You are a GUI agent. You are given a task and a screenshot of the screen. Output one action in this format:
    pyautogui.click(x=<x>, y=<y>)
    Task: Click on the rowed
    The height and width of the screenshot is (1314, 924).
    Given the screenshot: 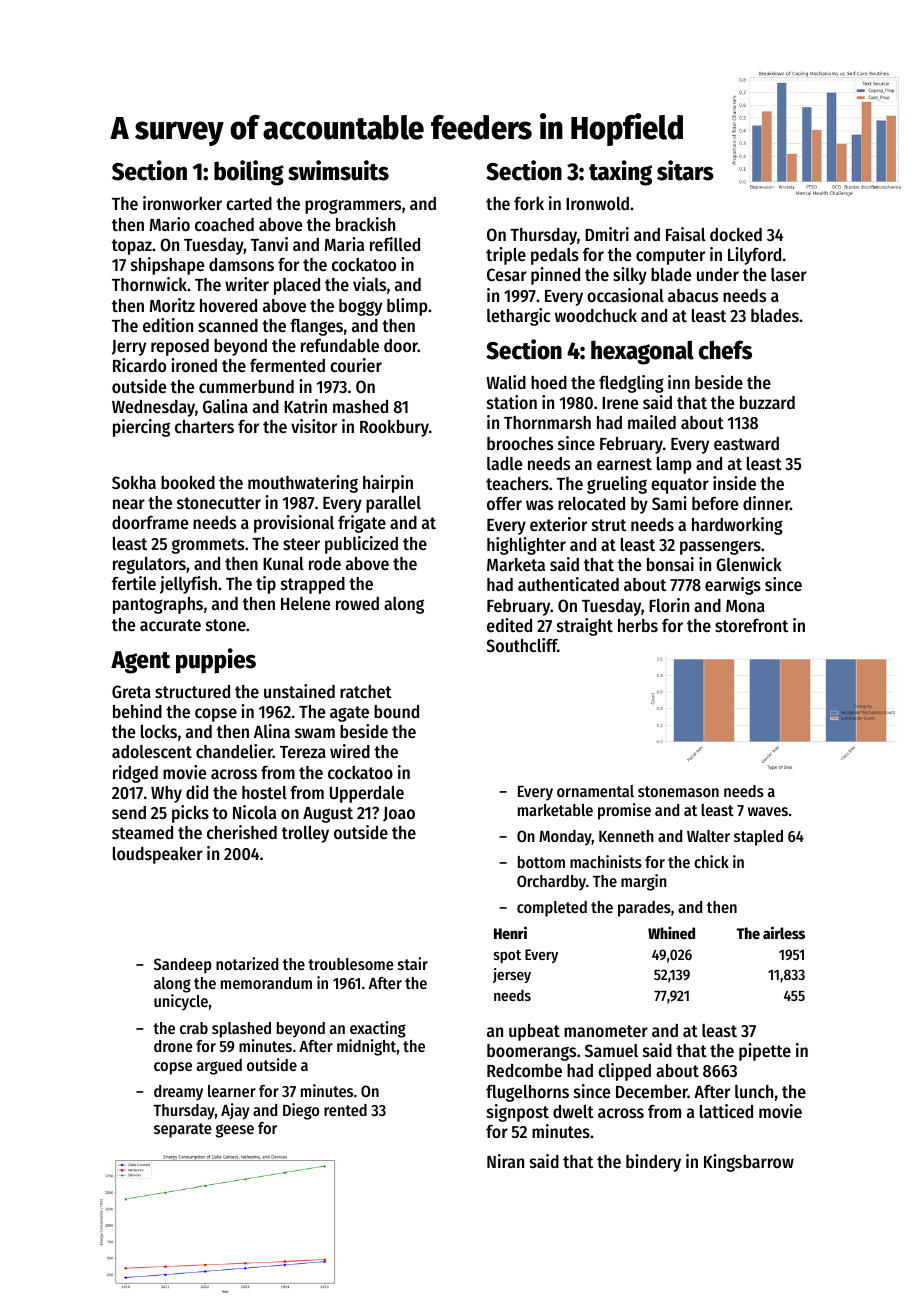 What is the action you would take?
    pyautogui.click(x=357, y=603)
